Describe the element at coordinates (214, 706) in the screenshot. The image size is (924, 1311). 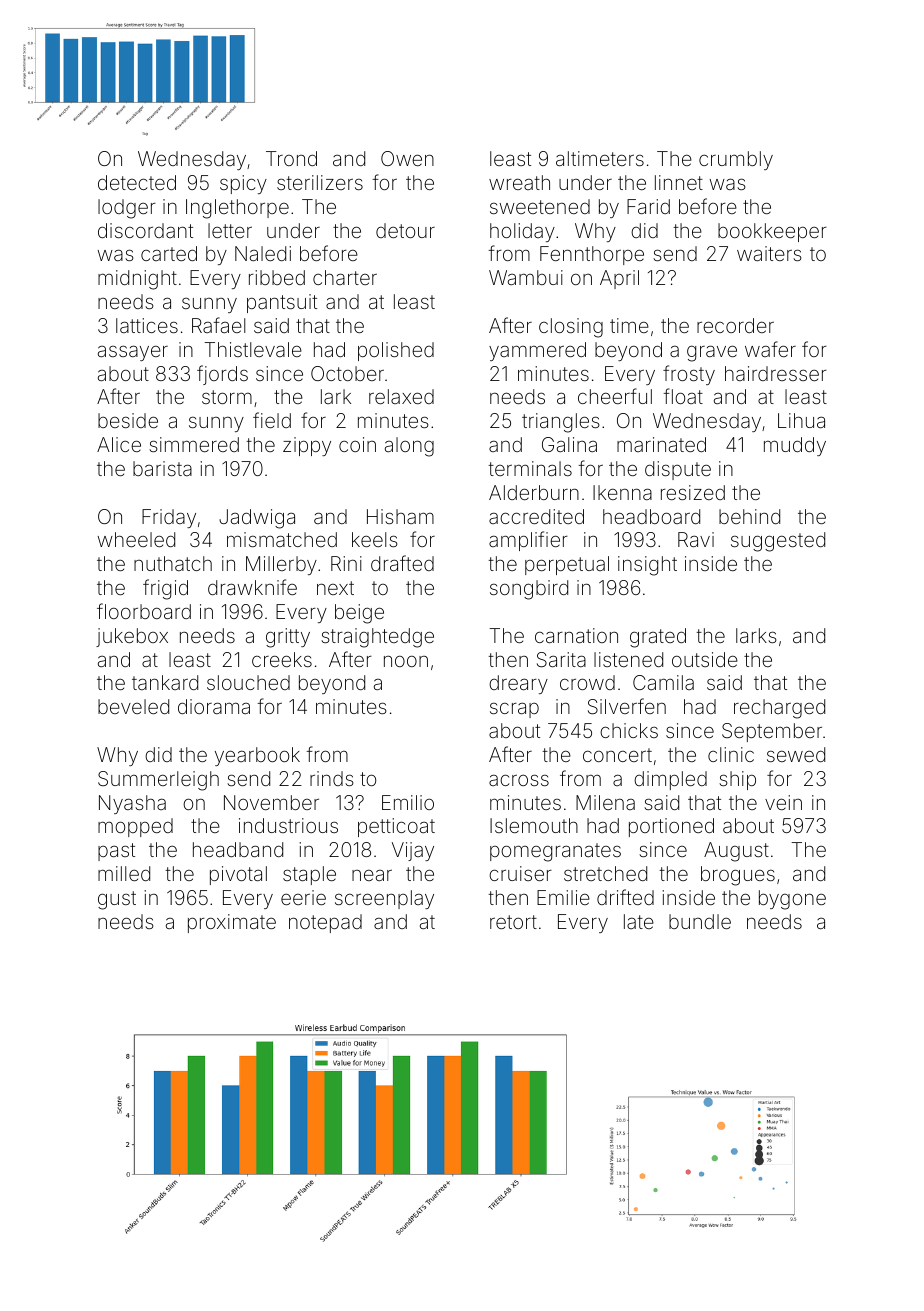
I see `diorama` at that location.
